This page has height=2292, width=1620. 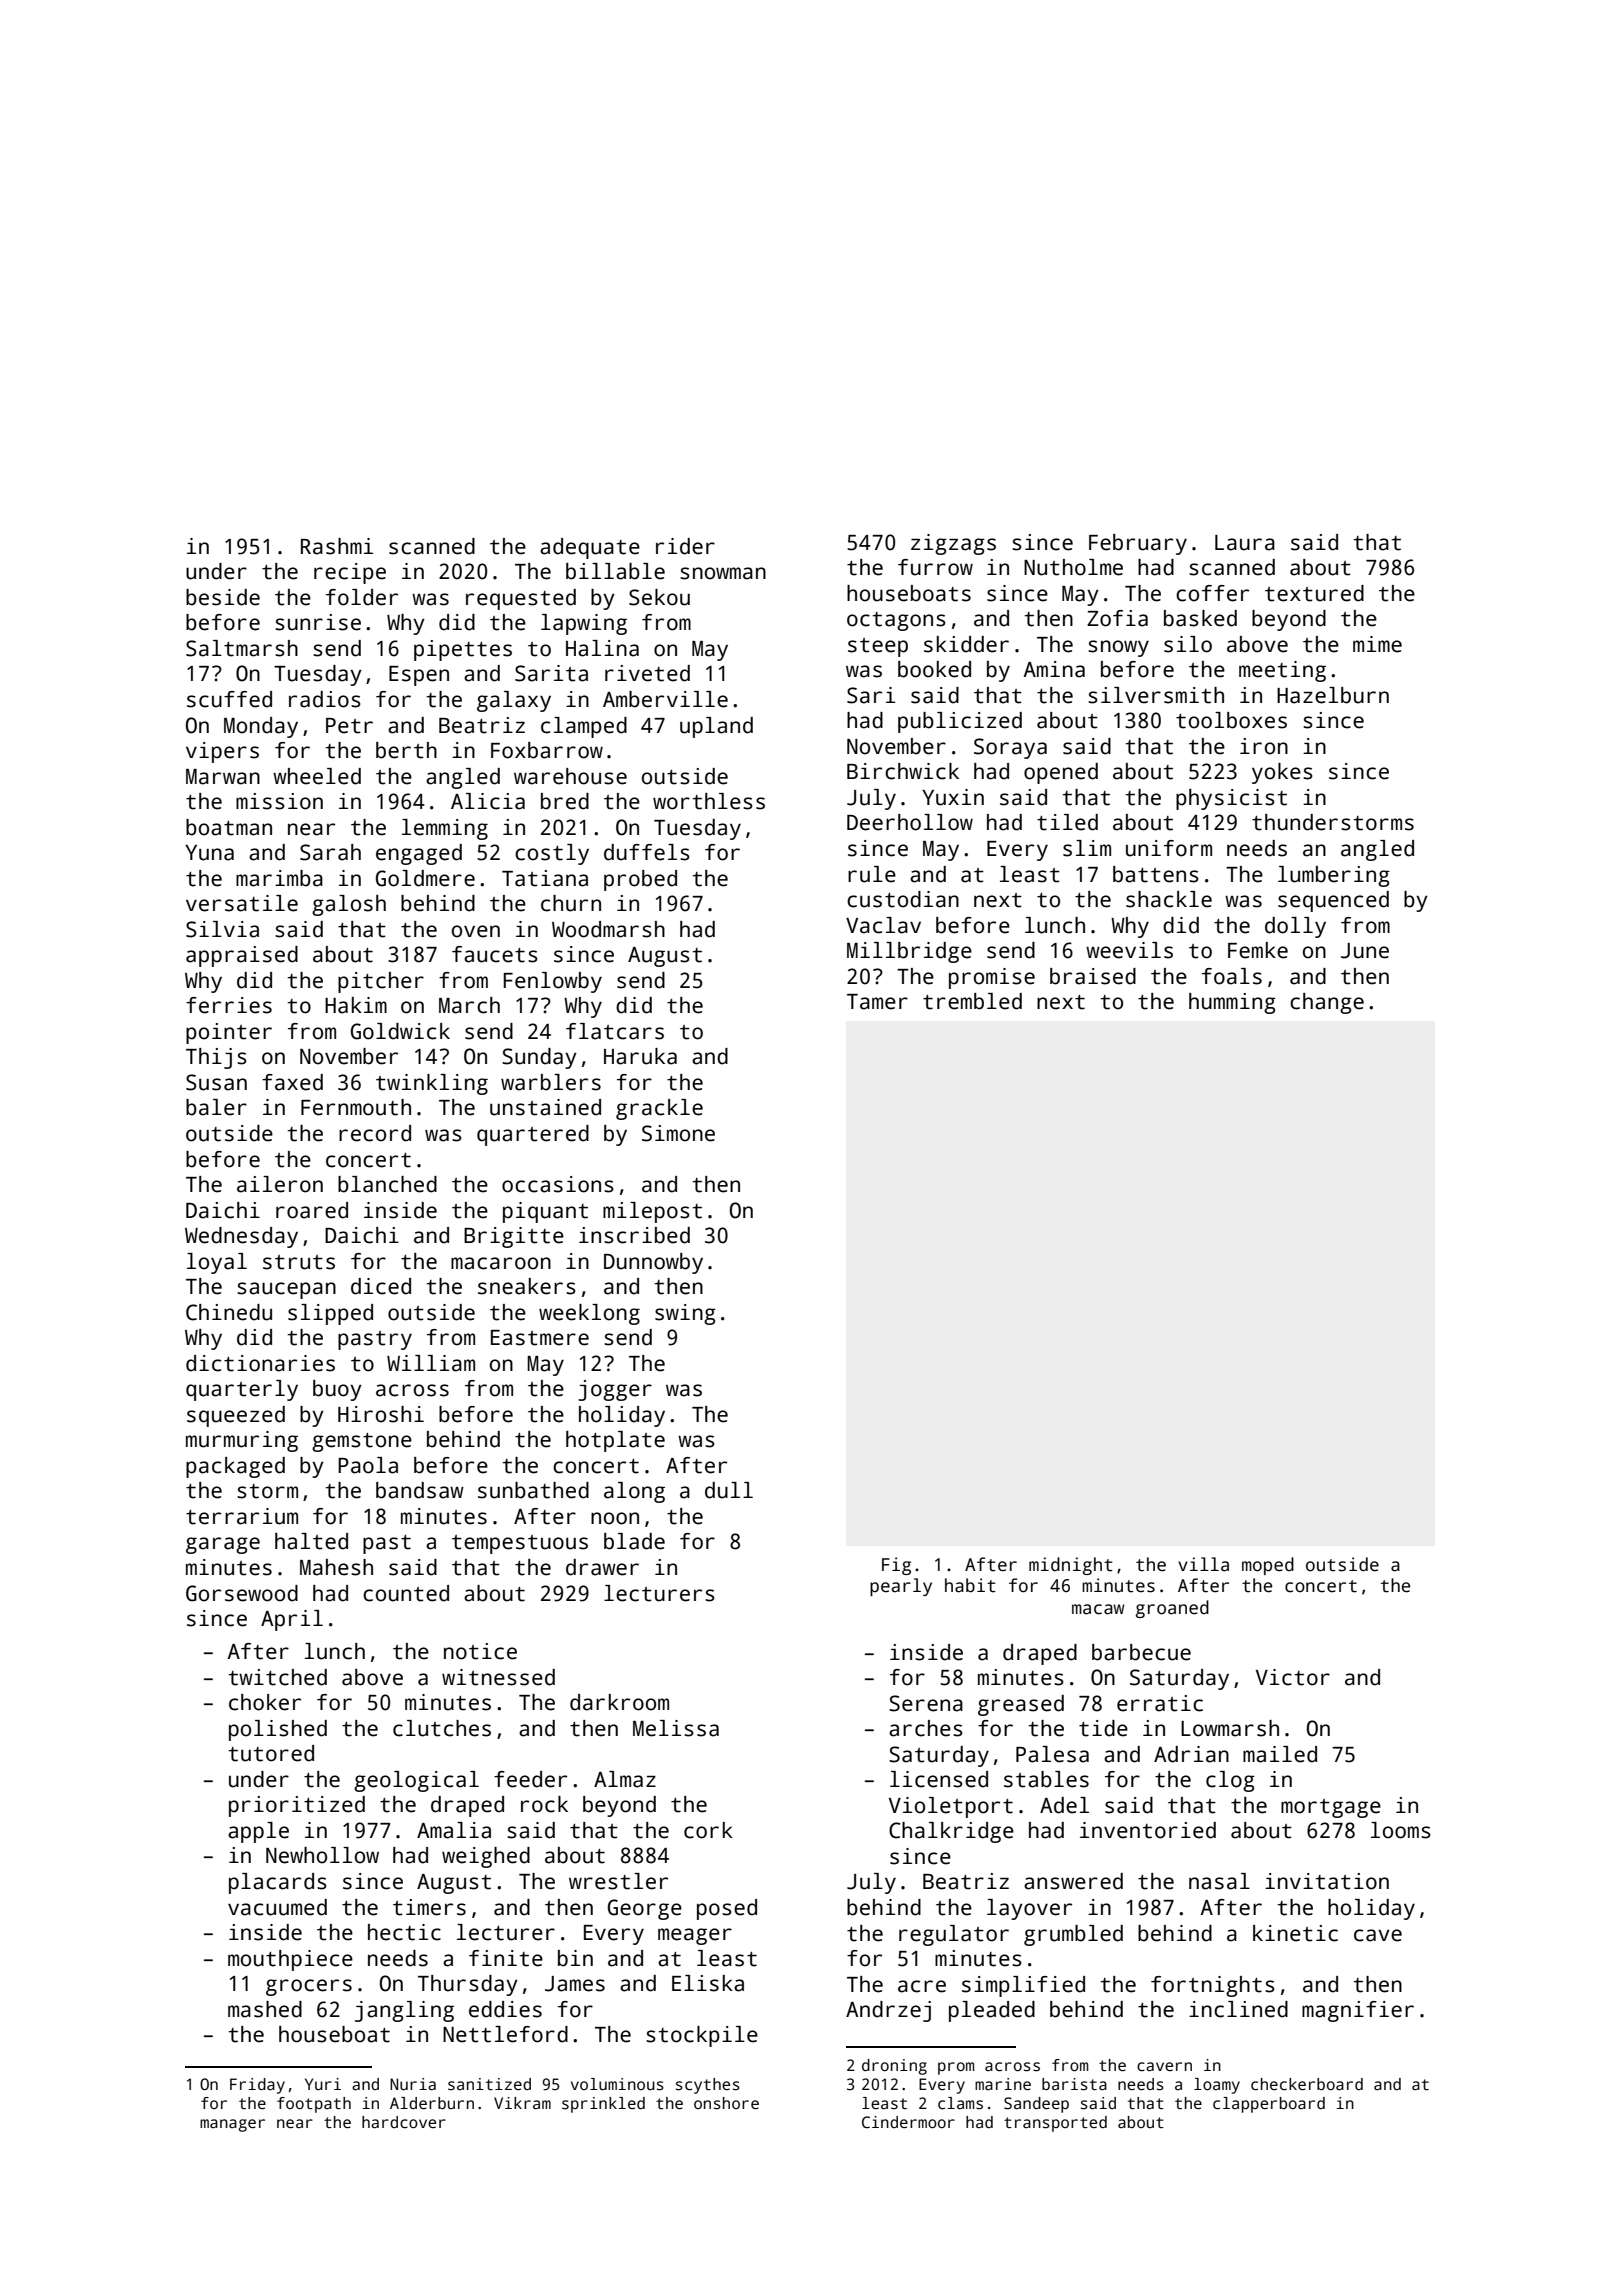 I want to click on Rashmi, so click(x=337, y=546).
